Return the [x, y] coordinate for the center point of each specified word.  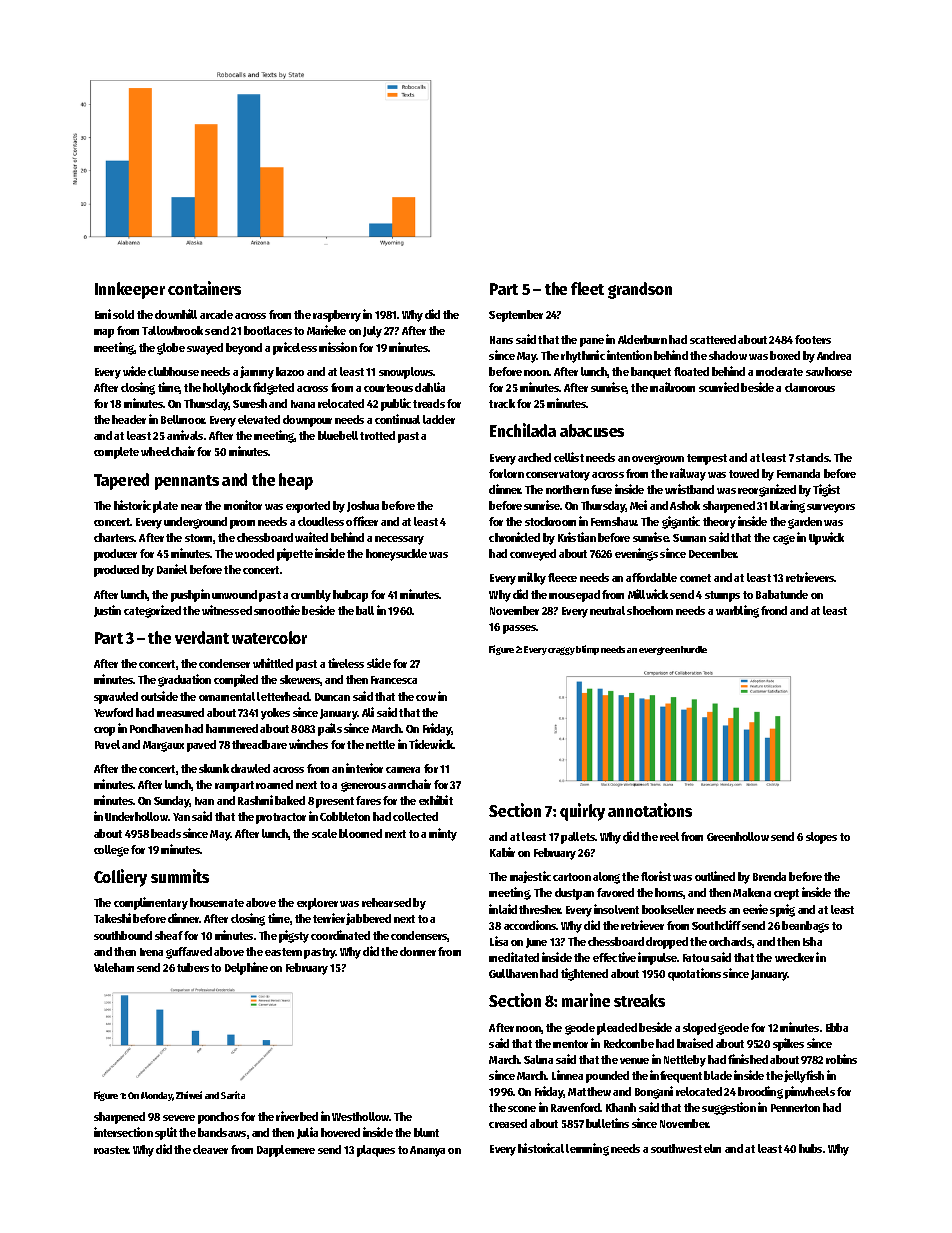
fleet [587, 288]
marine [586, 1000]
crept [786, 894]
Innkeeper [130, 290]
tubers [193, 967]
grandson [640, 290]
